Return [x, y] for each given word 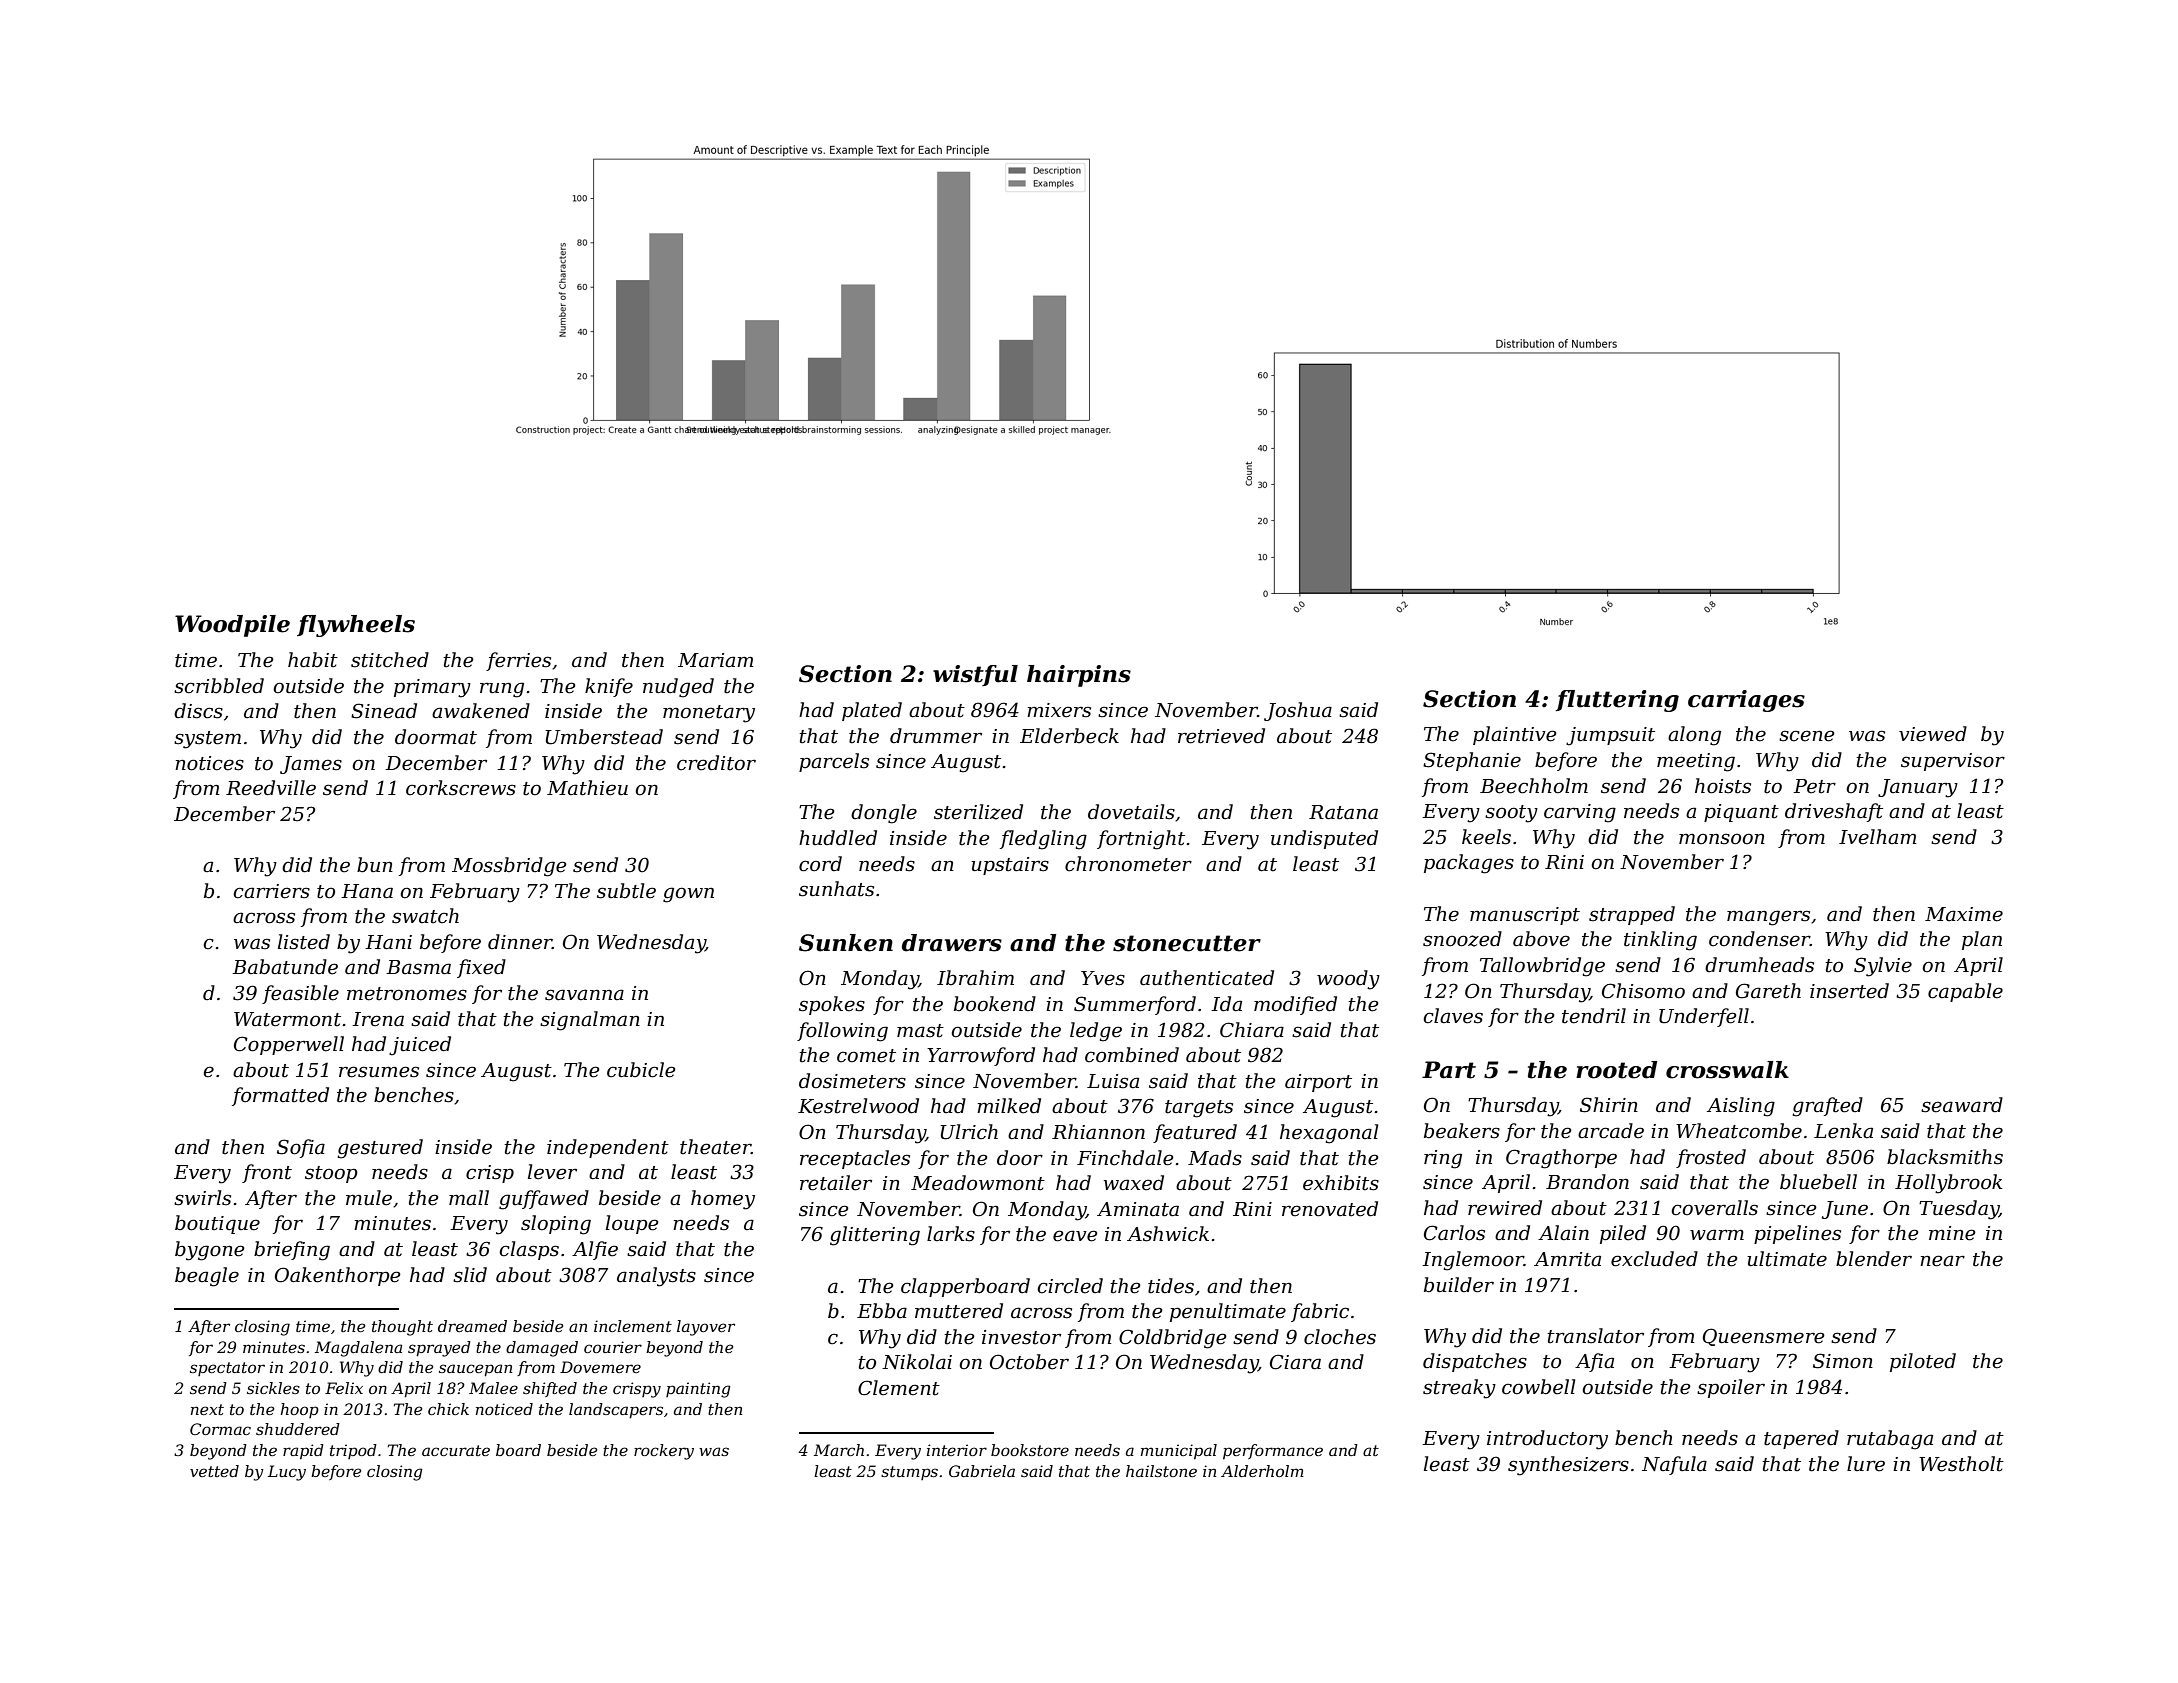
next [207, 1409]
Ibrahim [975, 978]
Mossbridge [509, 867]
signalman [590, 1021]
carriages [1746, 701]
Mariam [715, 660]
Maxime [1964, 914]
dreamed [472, 1326]
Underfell [1704, 1017]
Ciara [1295, 1362]
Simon [1843, 1361]
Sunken [846, 943]
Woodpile [232, 626]
